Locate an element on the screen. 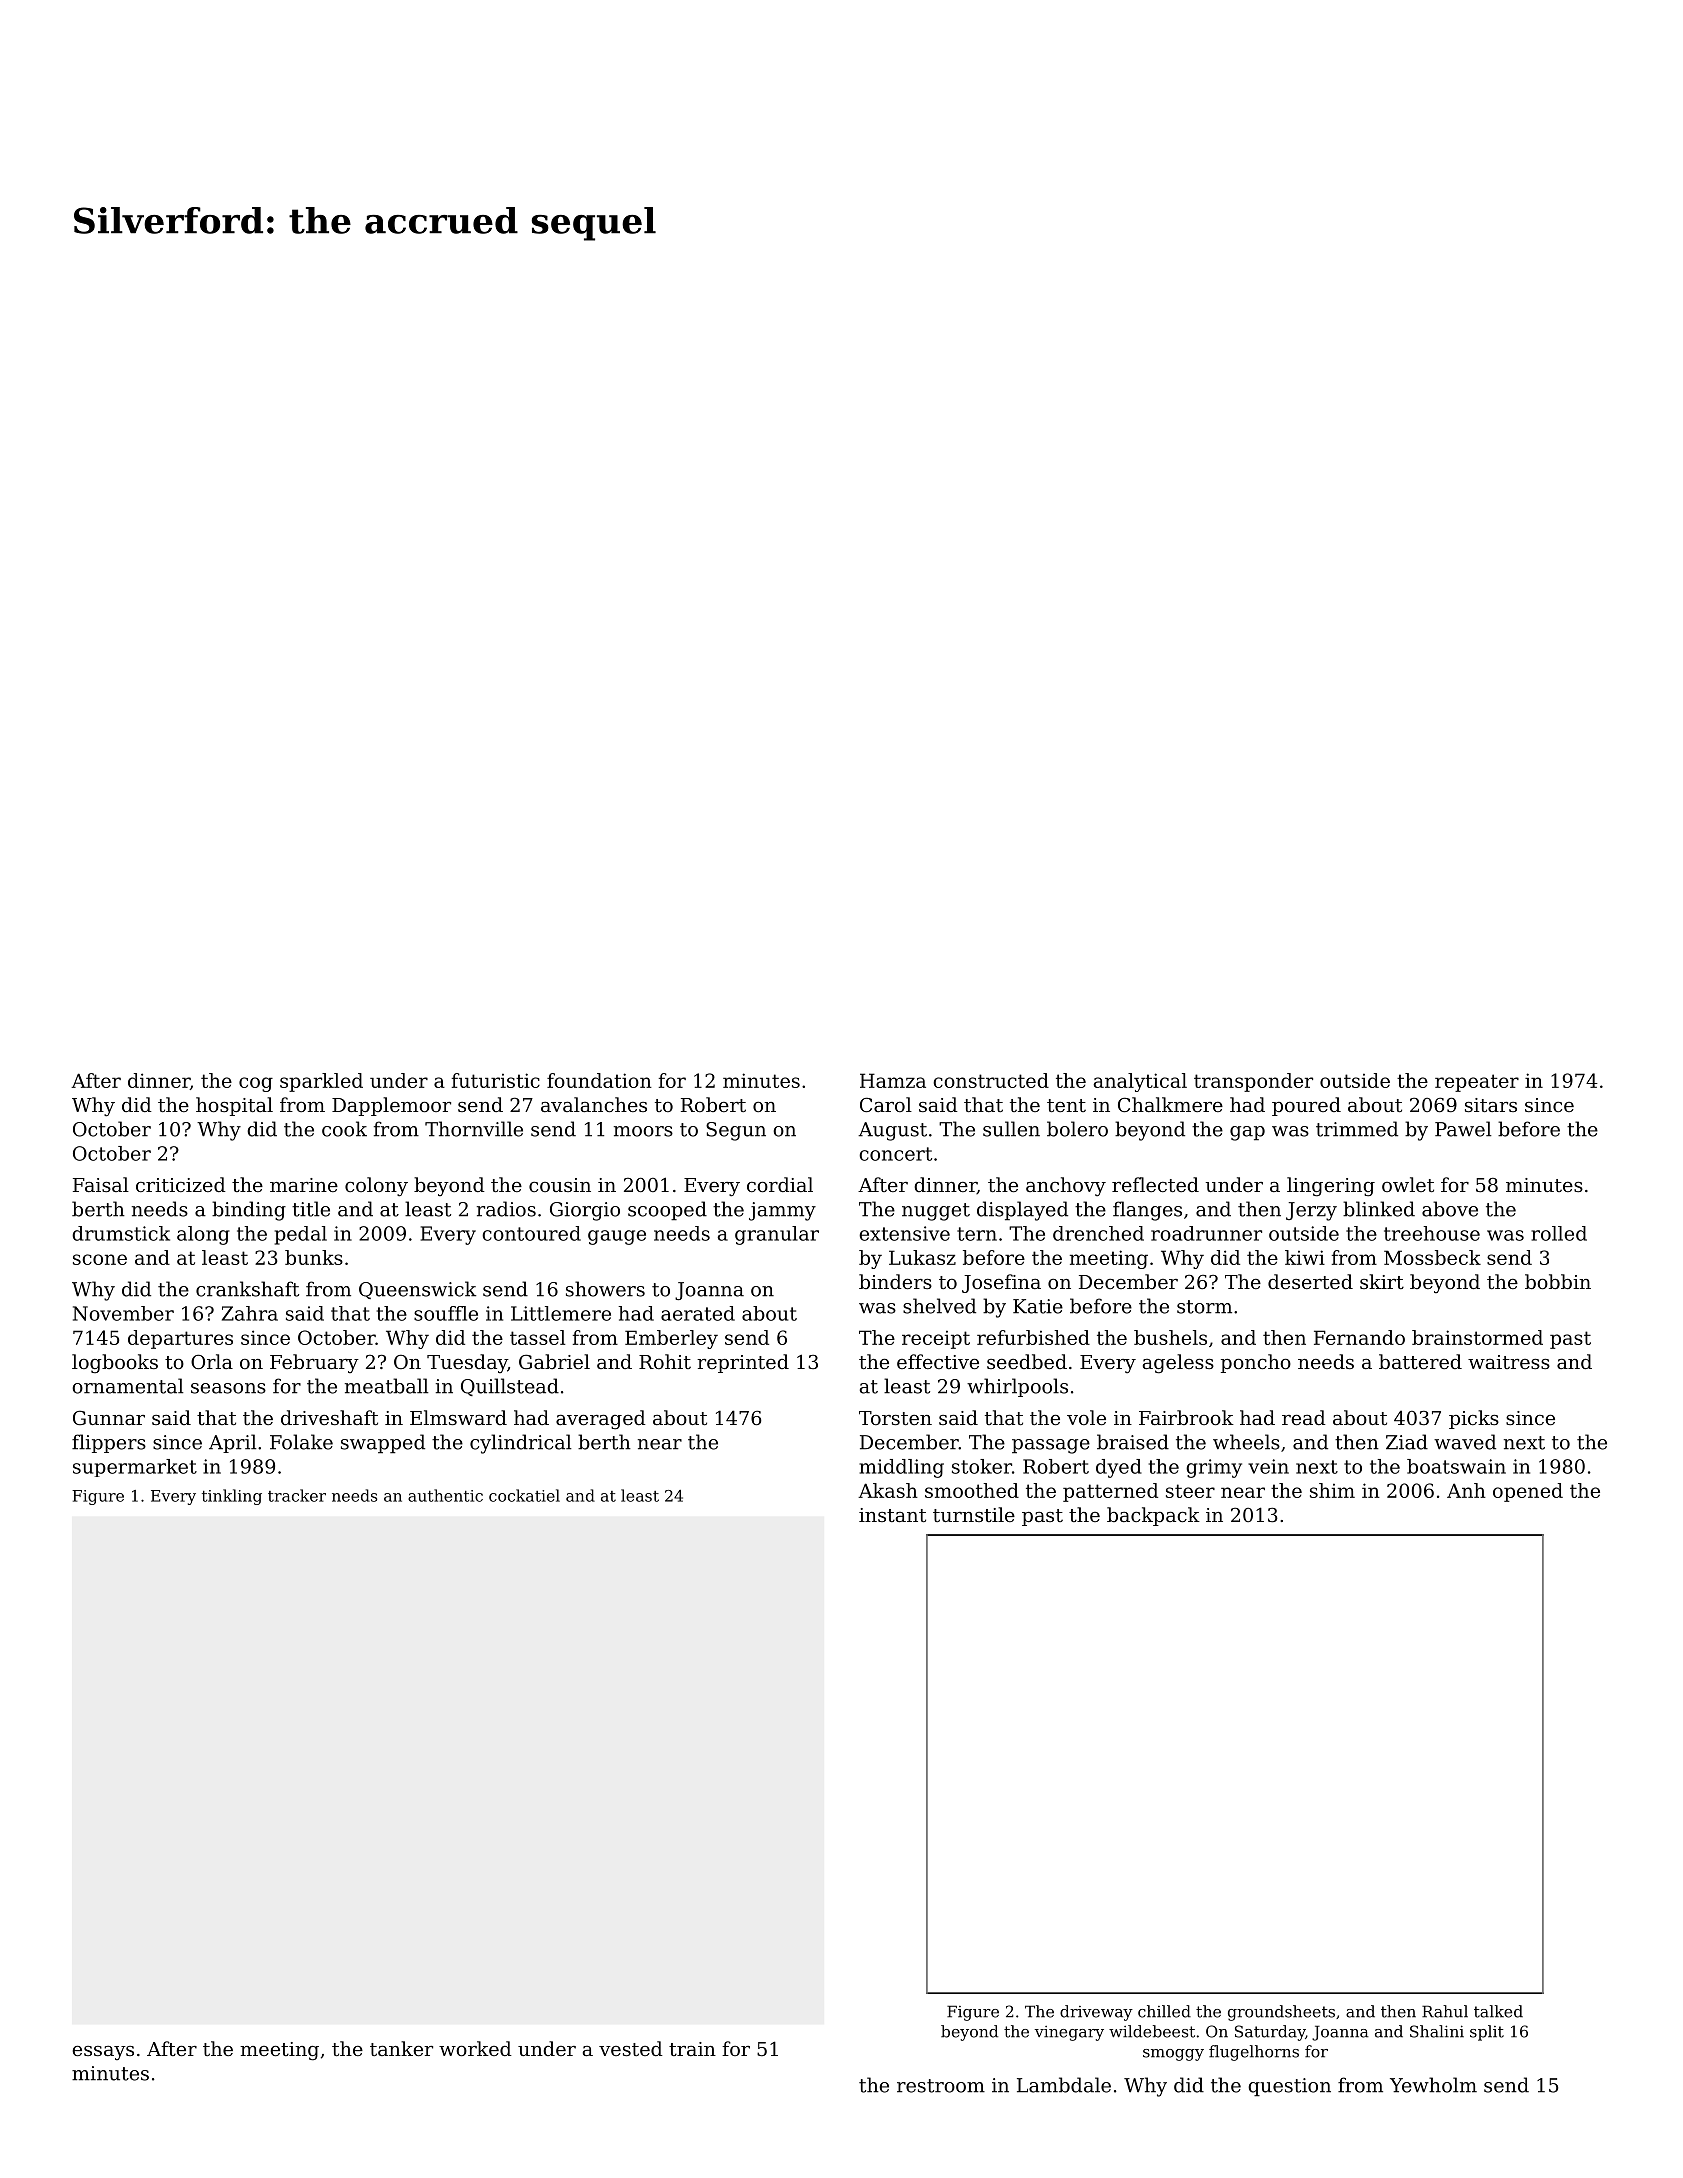  radios is located at coordinates (506, 1209).
